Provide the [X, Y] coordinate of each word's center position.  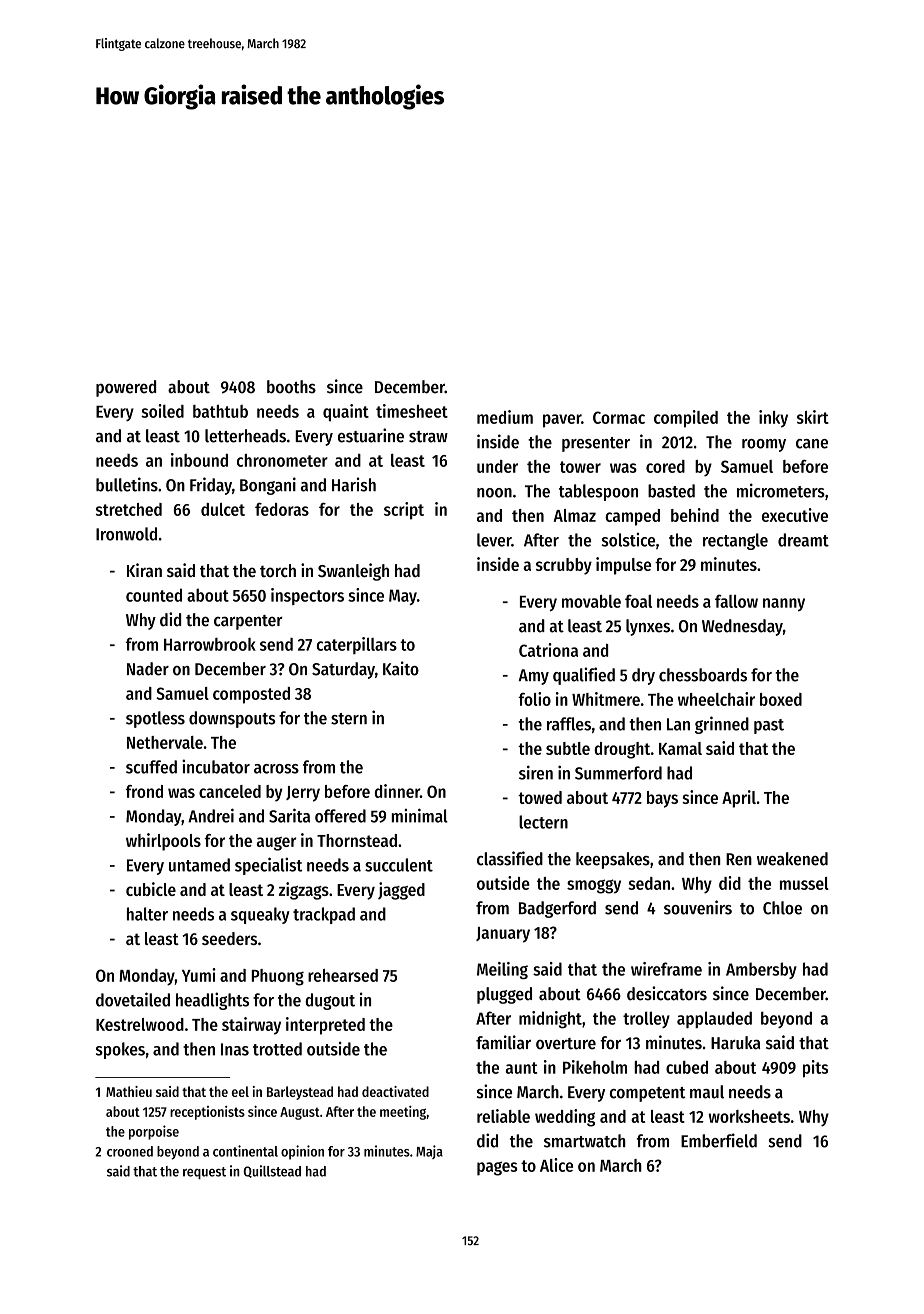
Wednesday [742, 627]
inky [773, 419]
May [403, 597]
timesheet [412, 411]
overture [566, 1044]
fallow [736, 601]
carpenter [248, 622]
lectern [543, 822]
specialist [268, 866]
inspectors [307, 596]
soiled [162, 411]
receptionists [207, 1113]
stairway [251, 1026]
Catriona [548, 650]
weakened [792, 859]
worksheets [749, 1116]
